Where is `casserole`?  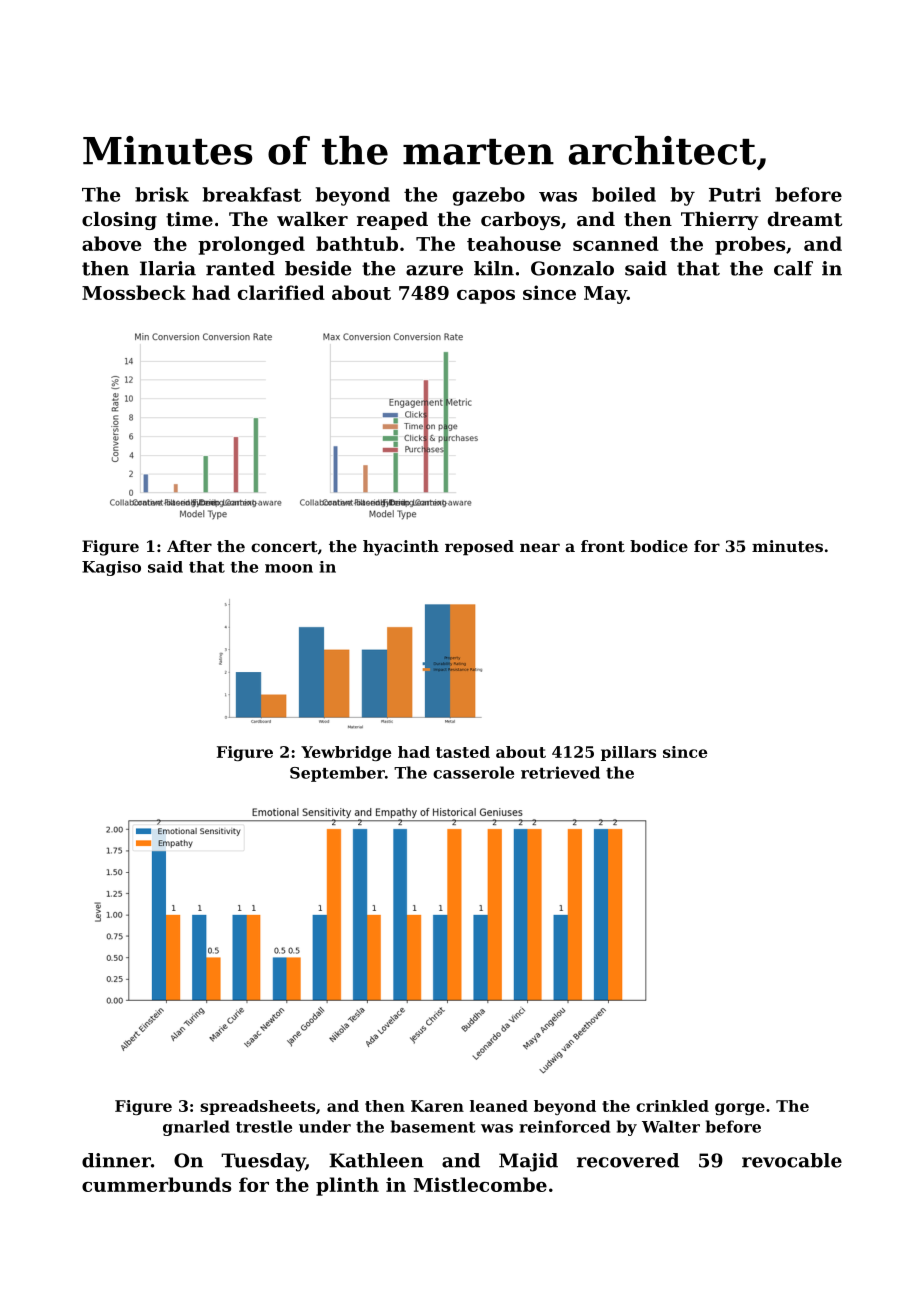 casserole is located at coordinates (473, 772).
